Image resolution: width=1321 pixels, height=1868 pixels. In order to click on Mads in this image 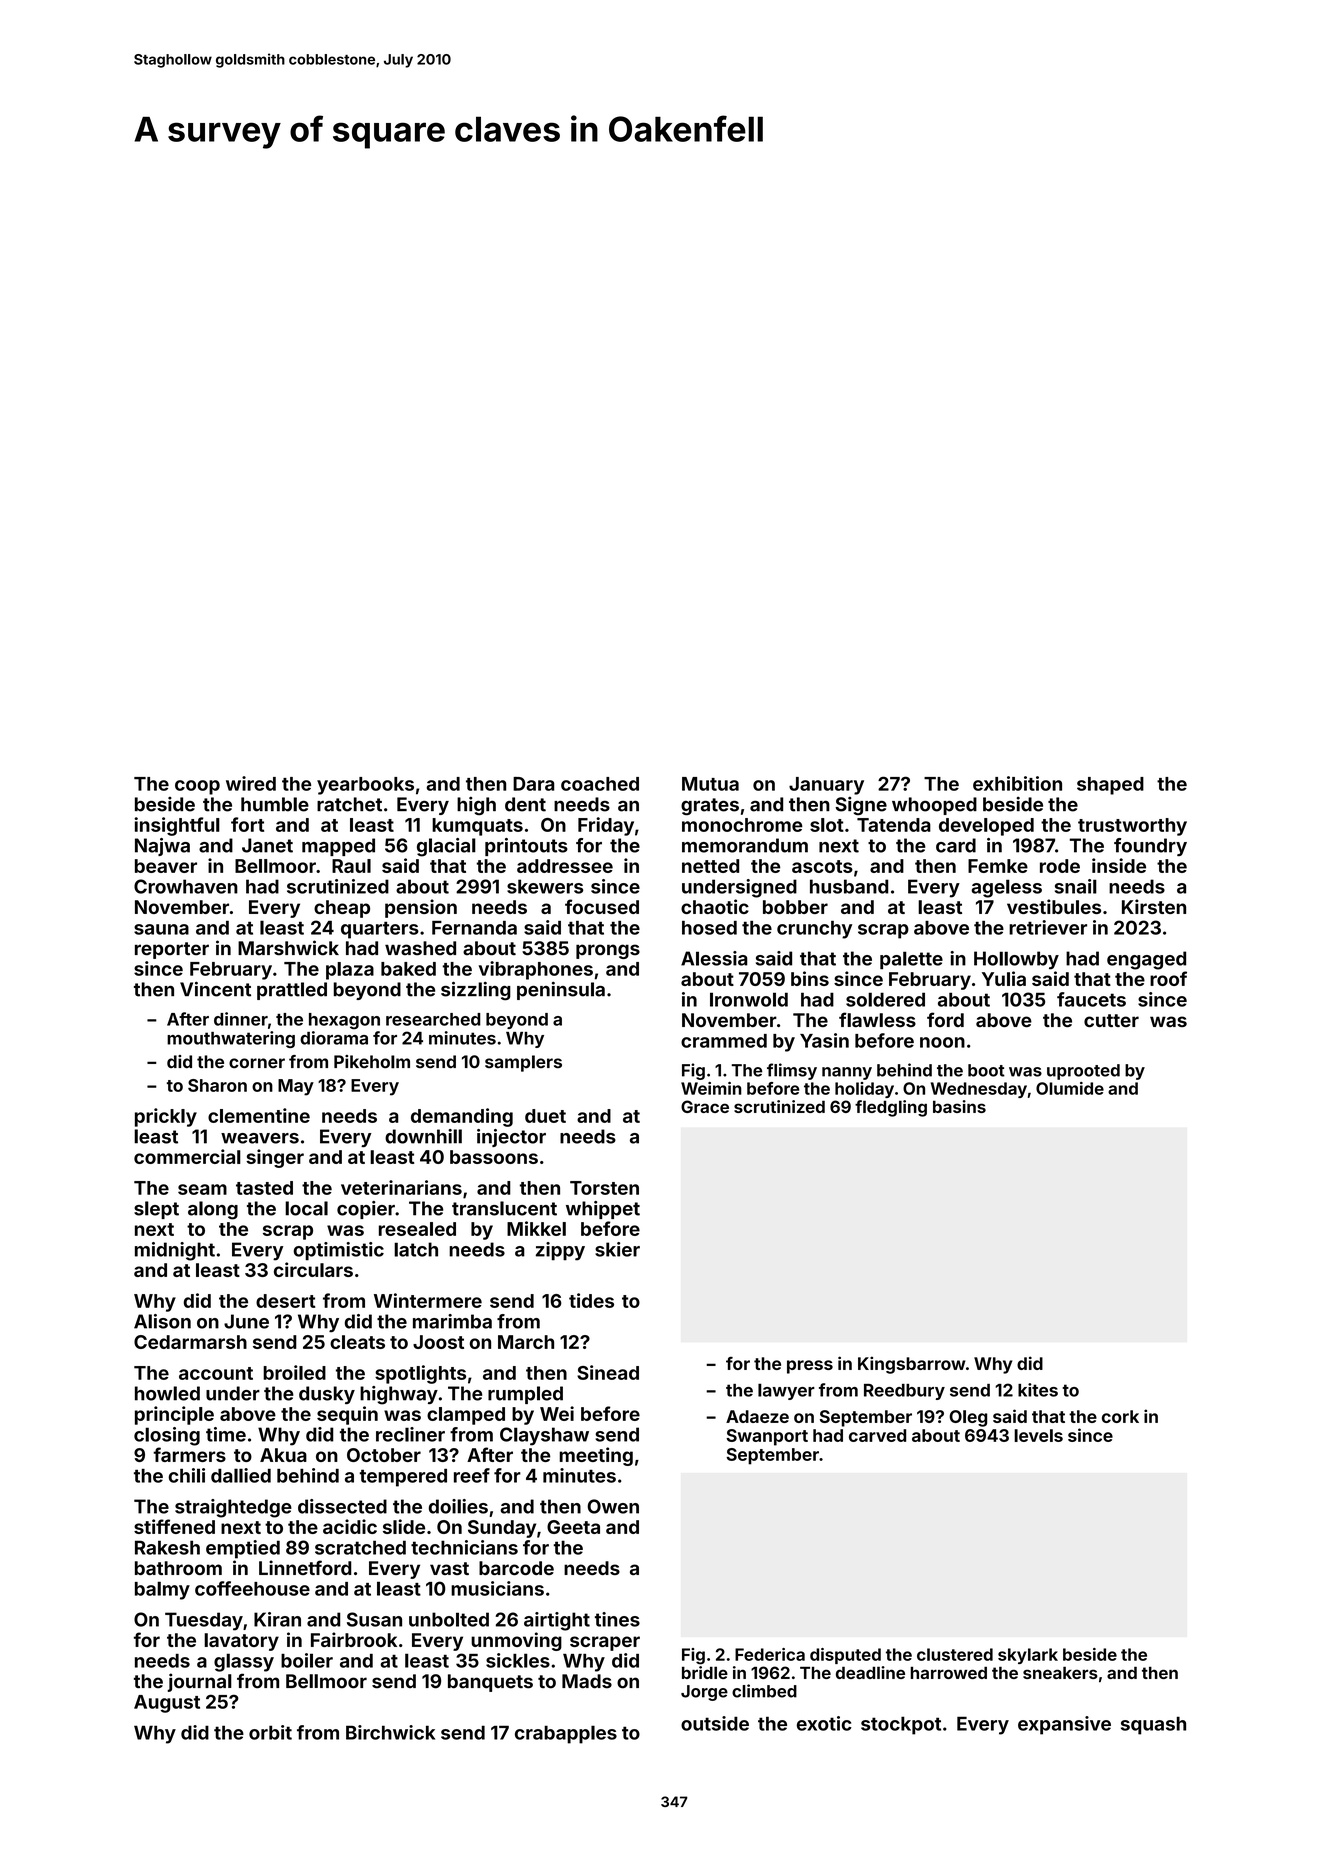, I will do `click(587, 1681)`.
